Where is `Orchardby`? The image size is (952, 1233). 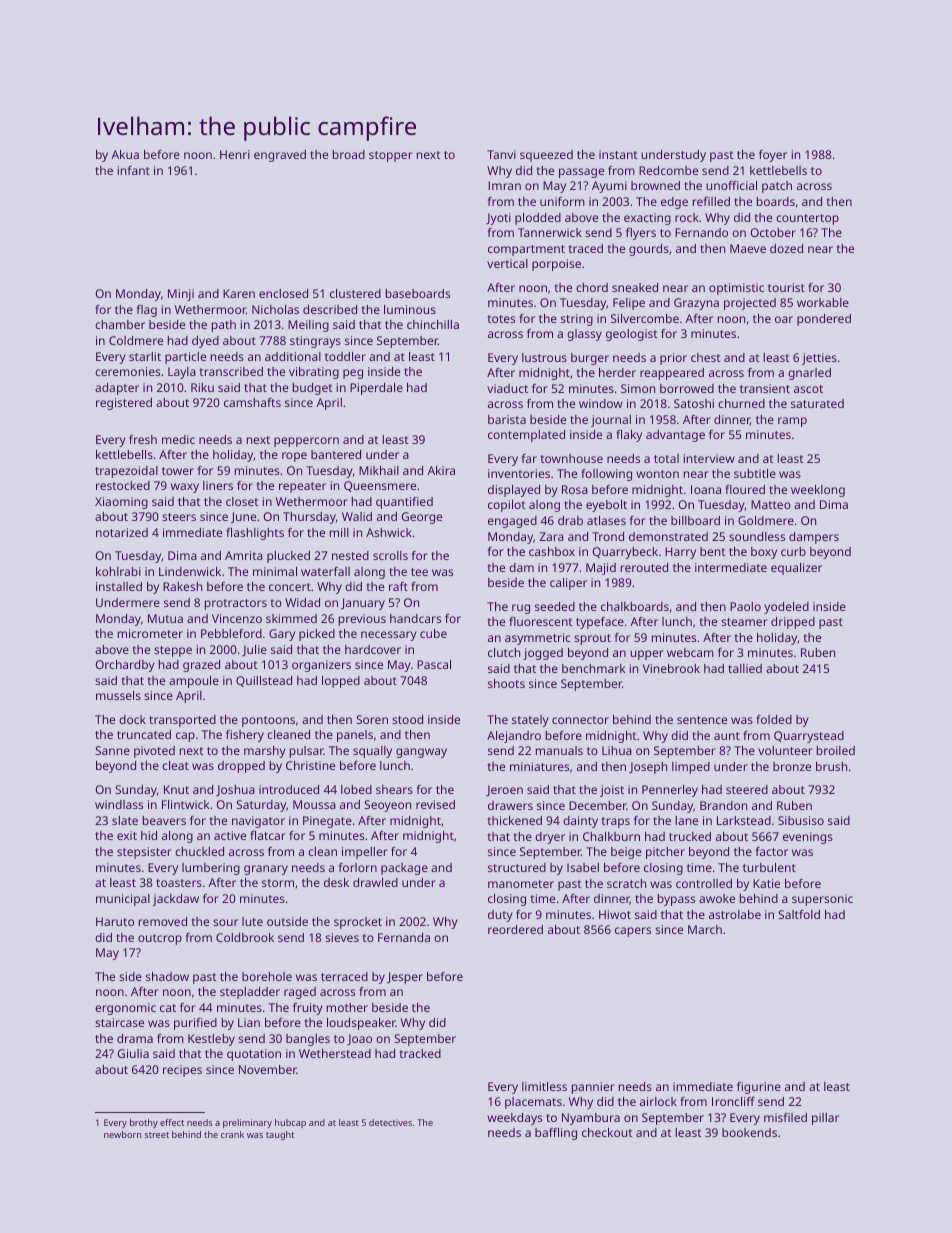
Orchardby is located at coordinates (125, 666).
